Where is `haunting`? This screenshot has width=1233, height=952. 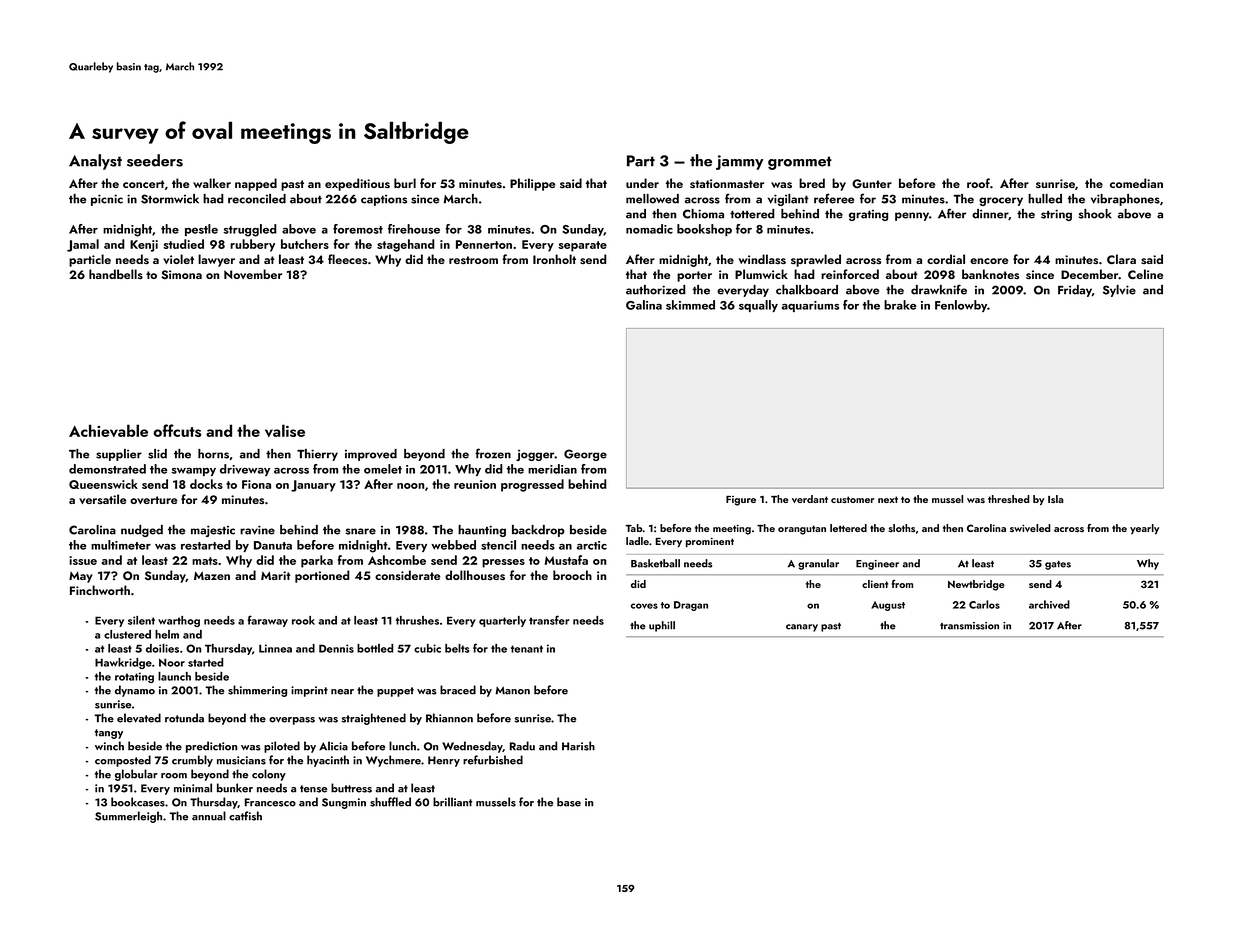 haunting is located at coordinates (482, 531).
